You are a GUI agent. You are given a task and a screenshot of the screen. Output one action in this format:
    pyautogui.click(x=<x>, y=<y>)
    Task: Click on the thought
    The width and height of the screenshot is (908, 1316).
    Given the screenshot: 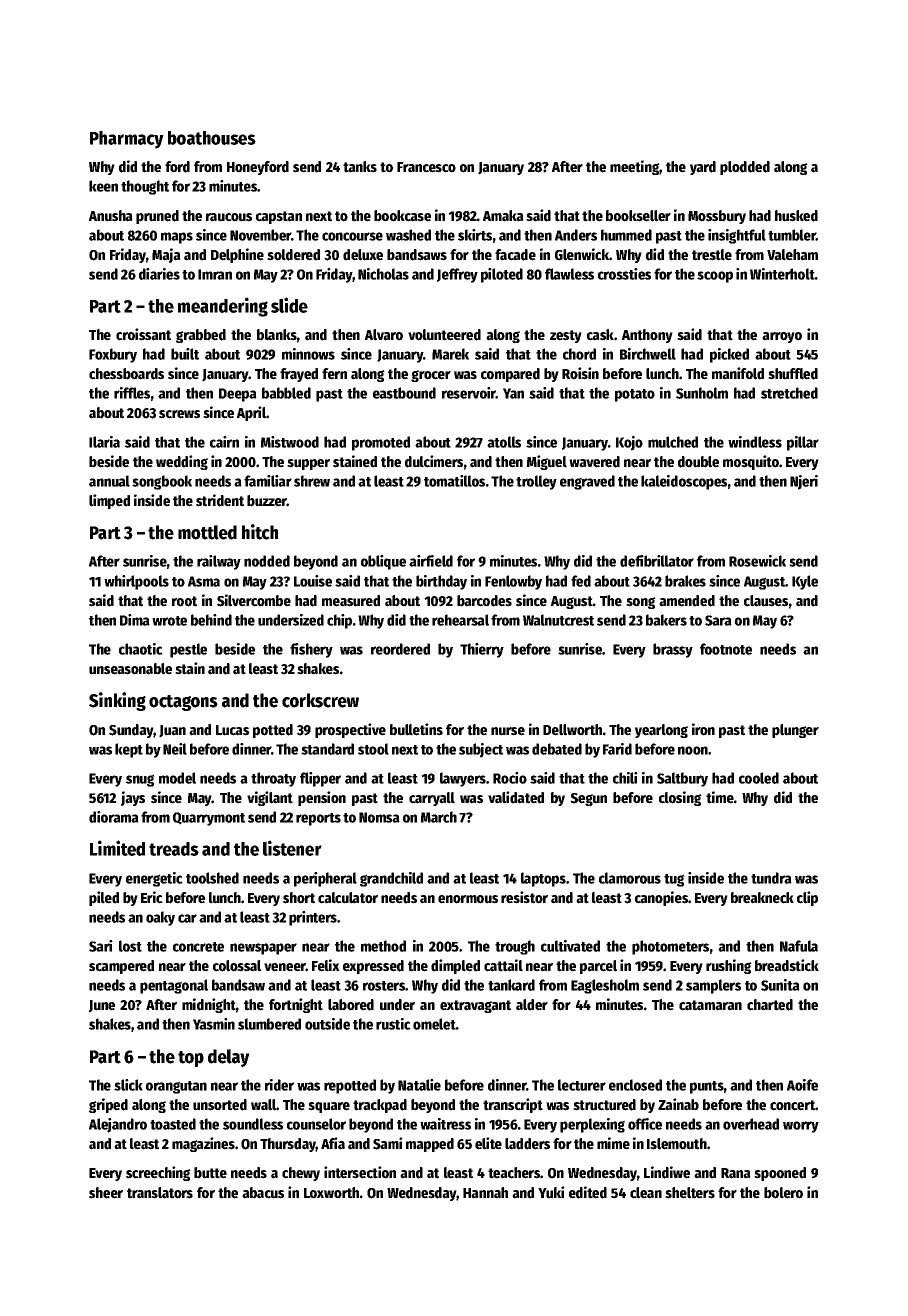 What is the action you would take?
    pyautogui.click(x=145, y=187)
